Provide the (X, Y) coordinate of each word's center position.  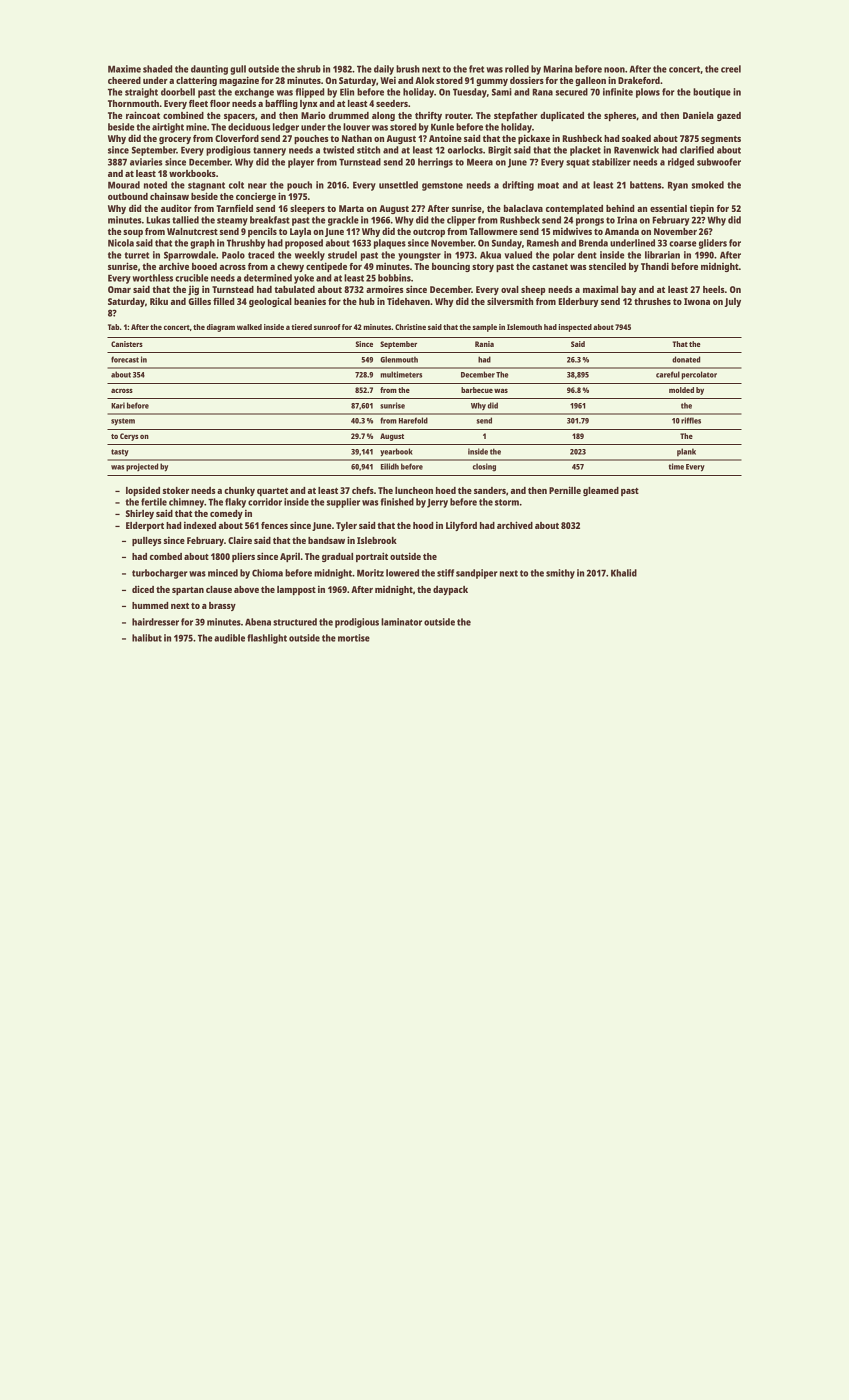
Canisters (127, 344)
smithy (560, 574)
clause (219, 589)
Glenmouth (399, 359)
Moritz (370, 573)
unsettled (398, 185)
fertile (154, 502)
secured (572, 92)
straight (141, 93)
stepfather (516, 116)
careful (668, 374)
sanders (490, 490)
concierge (256, 197)
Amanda (622, 231)
